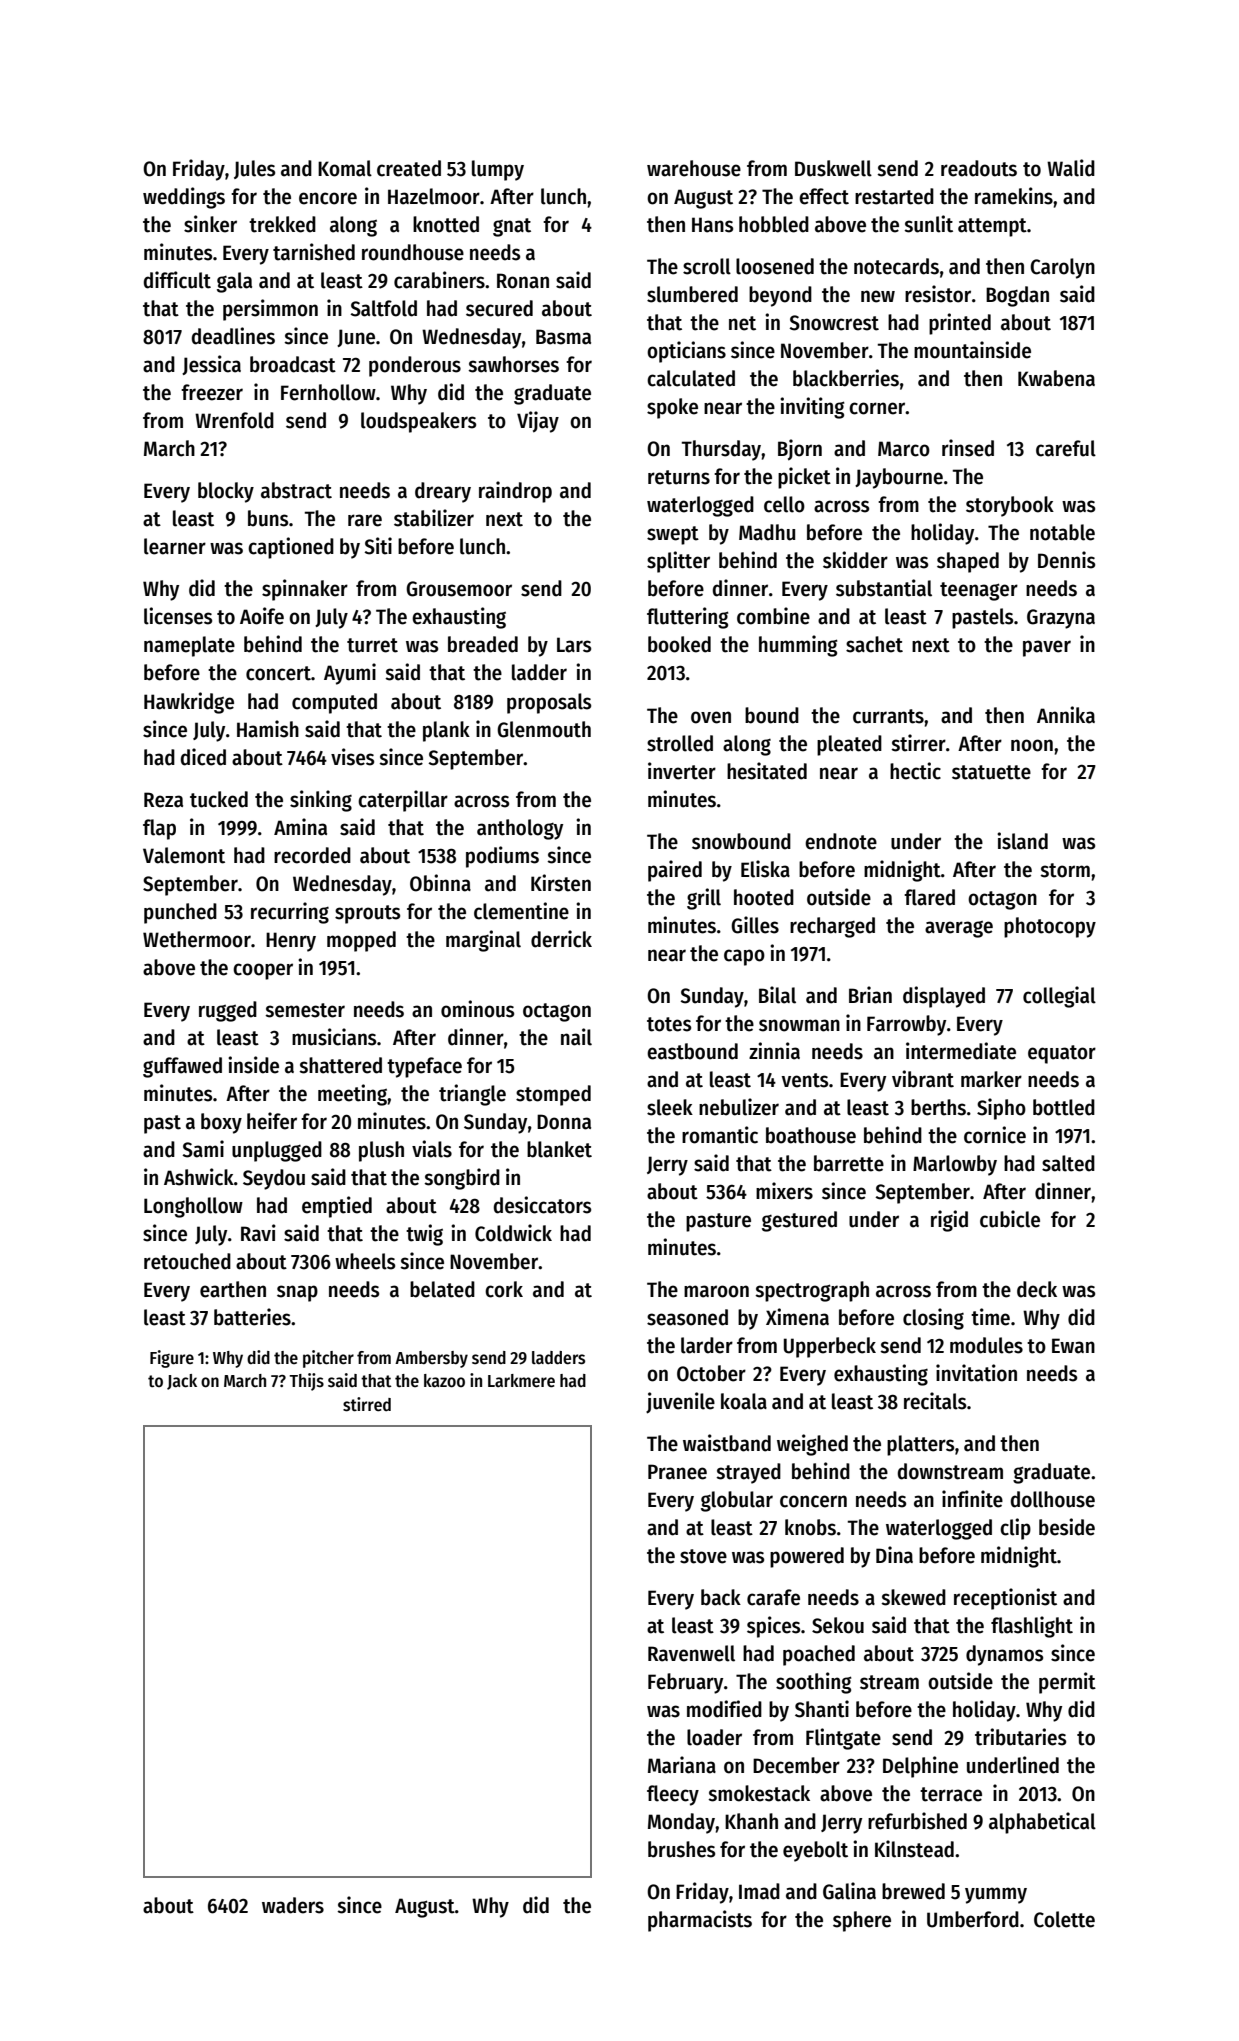 This screenshot has width=1239, height=2041. Describe the element at coordinates (1047, 648) in the screenshot. I see `paver` at that location.
